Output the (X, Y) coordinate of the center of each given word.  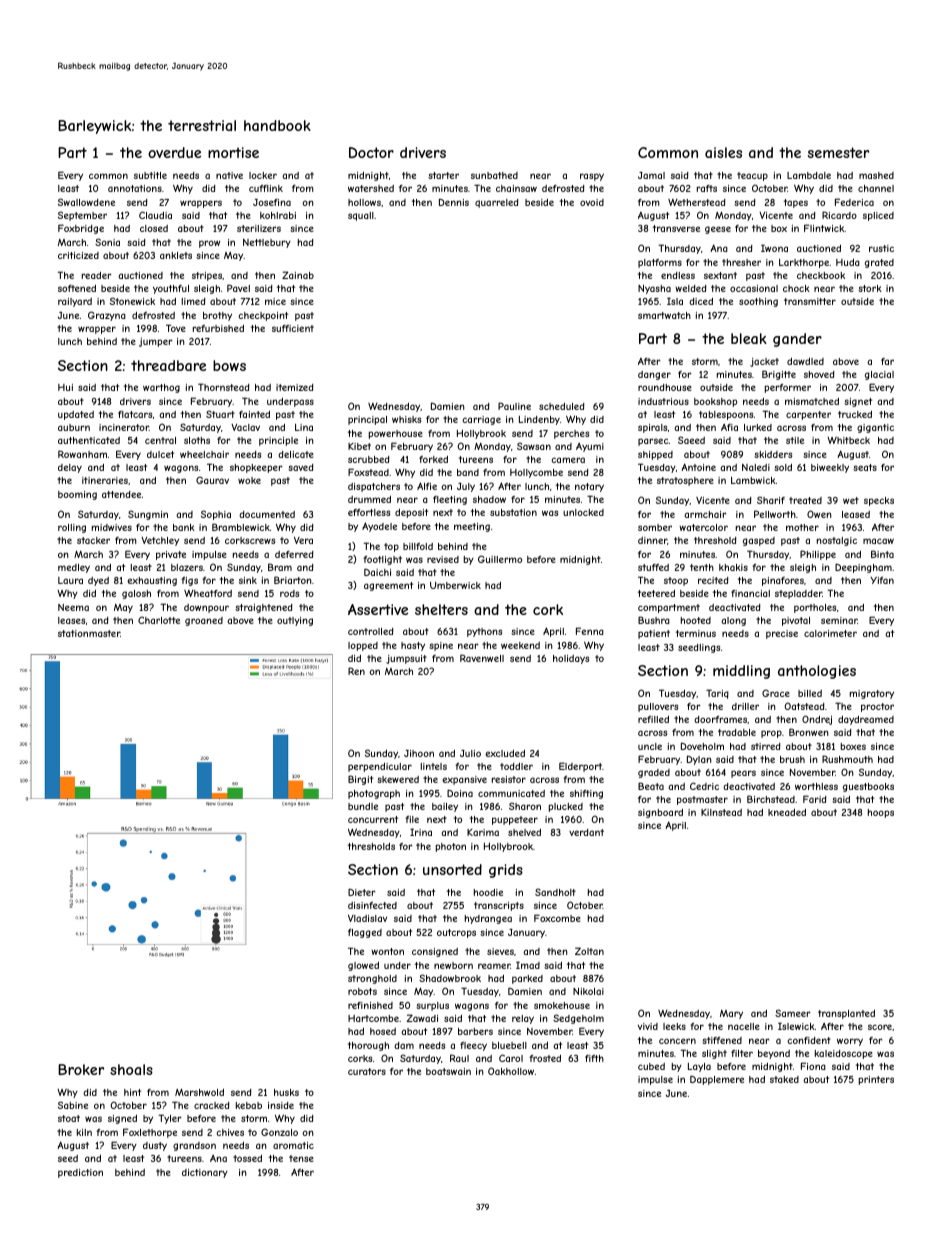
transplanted (846, 1014)
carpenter (808, 415)
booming (77, 495)
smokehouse (562, 1005)
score (880, 1027)
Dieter (362, 892)
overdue (174, 152)
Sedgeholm (578, 1019)
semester (838, 152)
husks (286, 1092)
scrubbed (368, 459)
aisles (723, 152)
